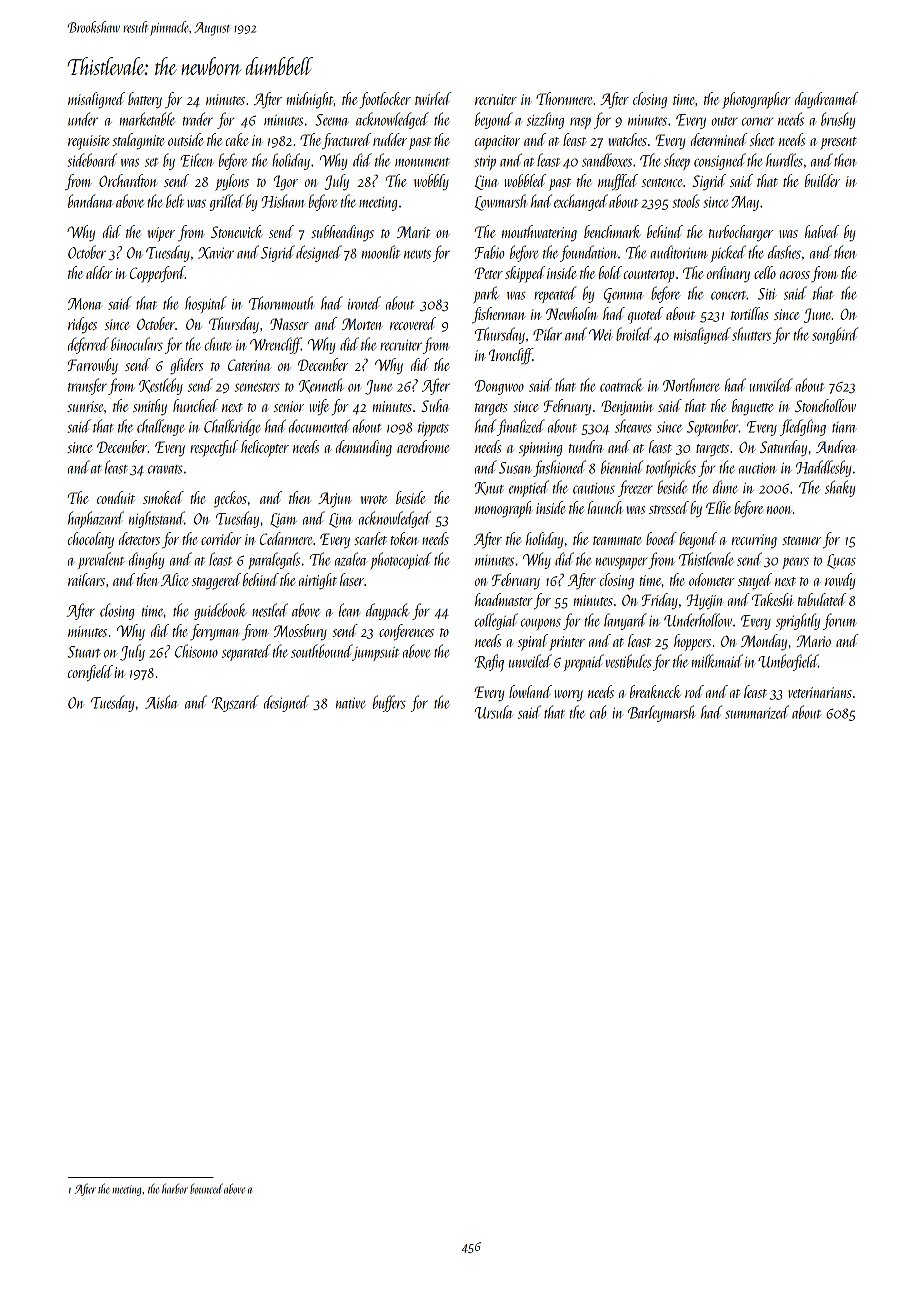 This screenshot has height=1308, width=924. I want to click on photographer, so click(756, 100).
